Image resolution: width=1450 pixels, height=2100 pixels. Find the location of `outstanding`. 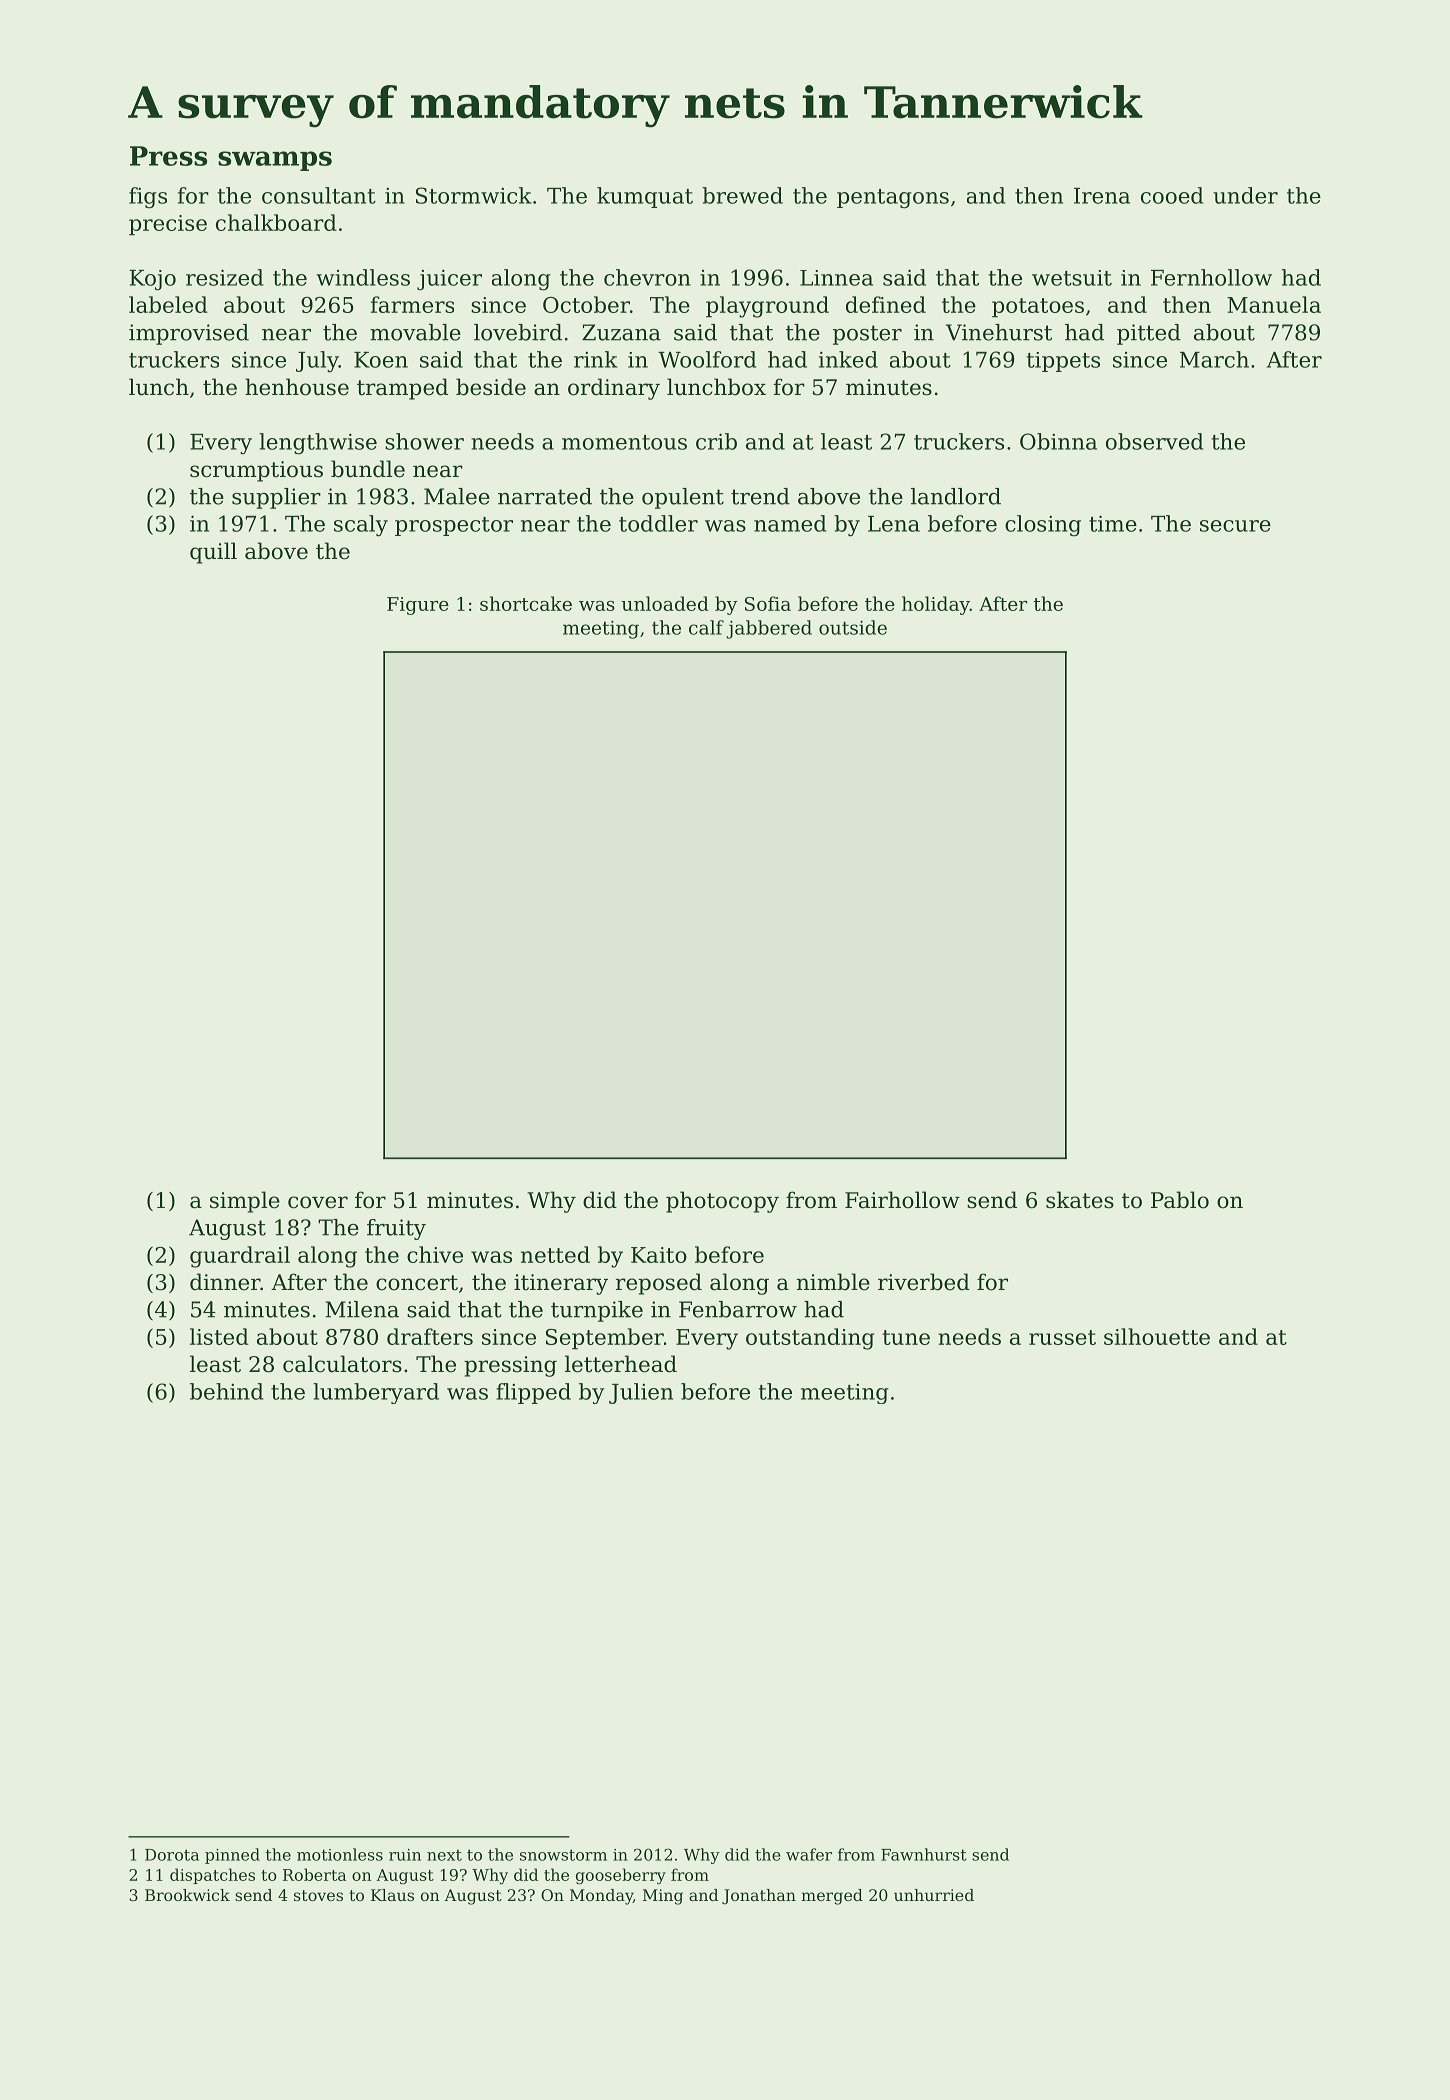

outstanding is located at coordinates (810, 1339).
